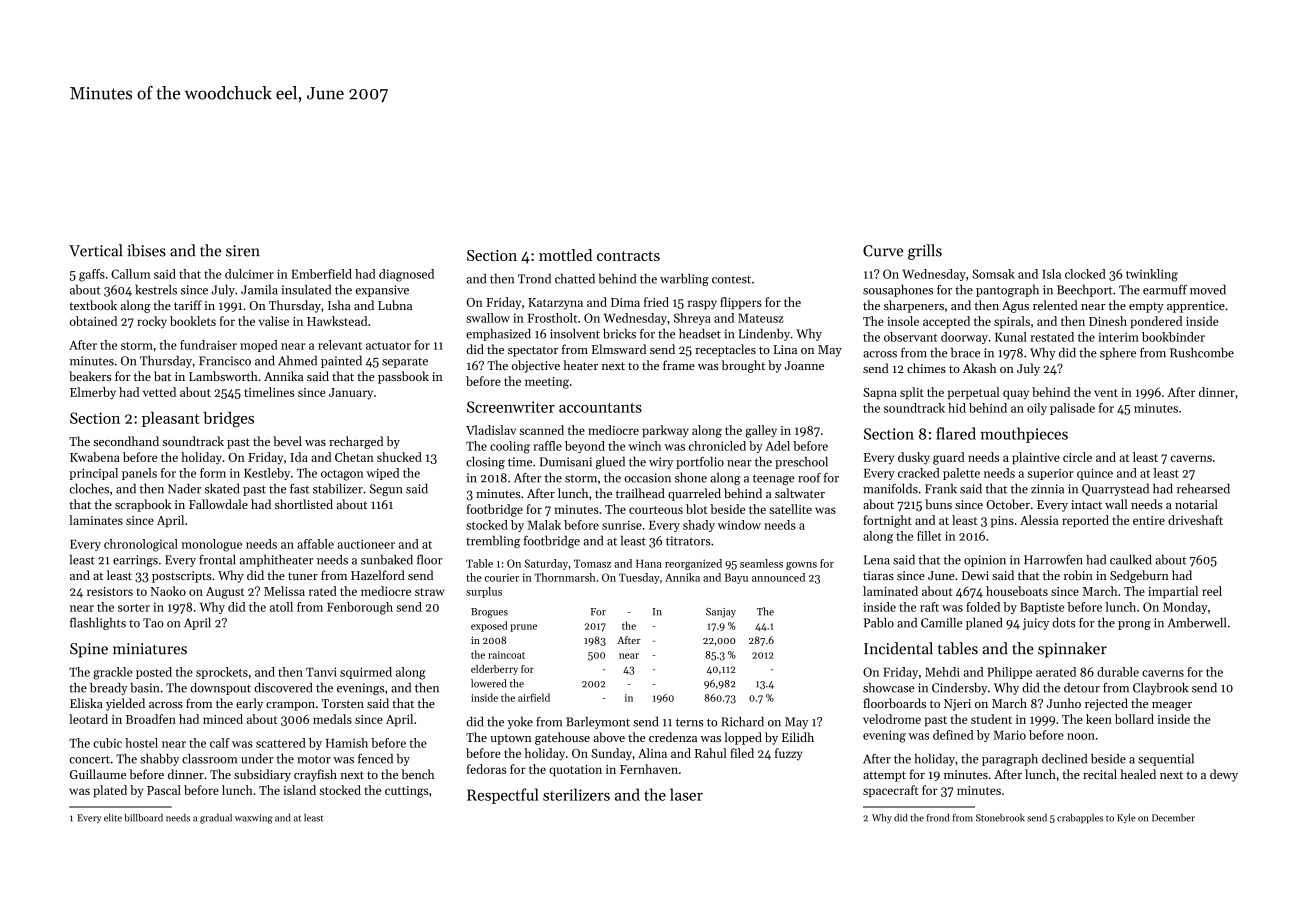 Image resolution: width=1308 pixels, height=924 pixels. Describe the element at coordinates (1011, 337) in the screenshot. I see `Kunal` at that location.
